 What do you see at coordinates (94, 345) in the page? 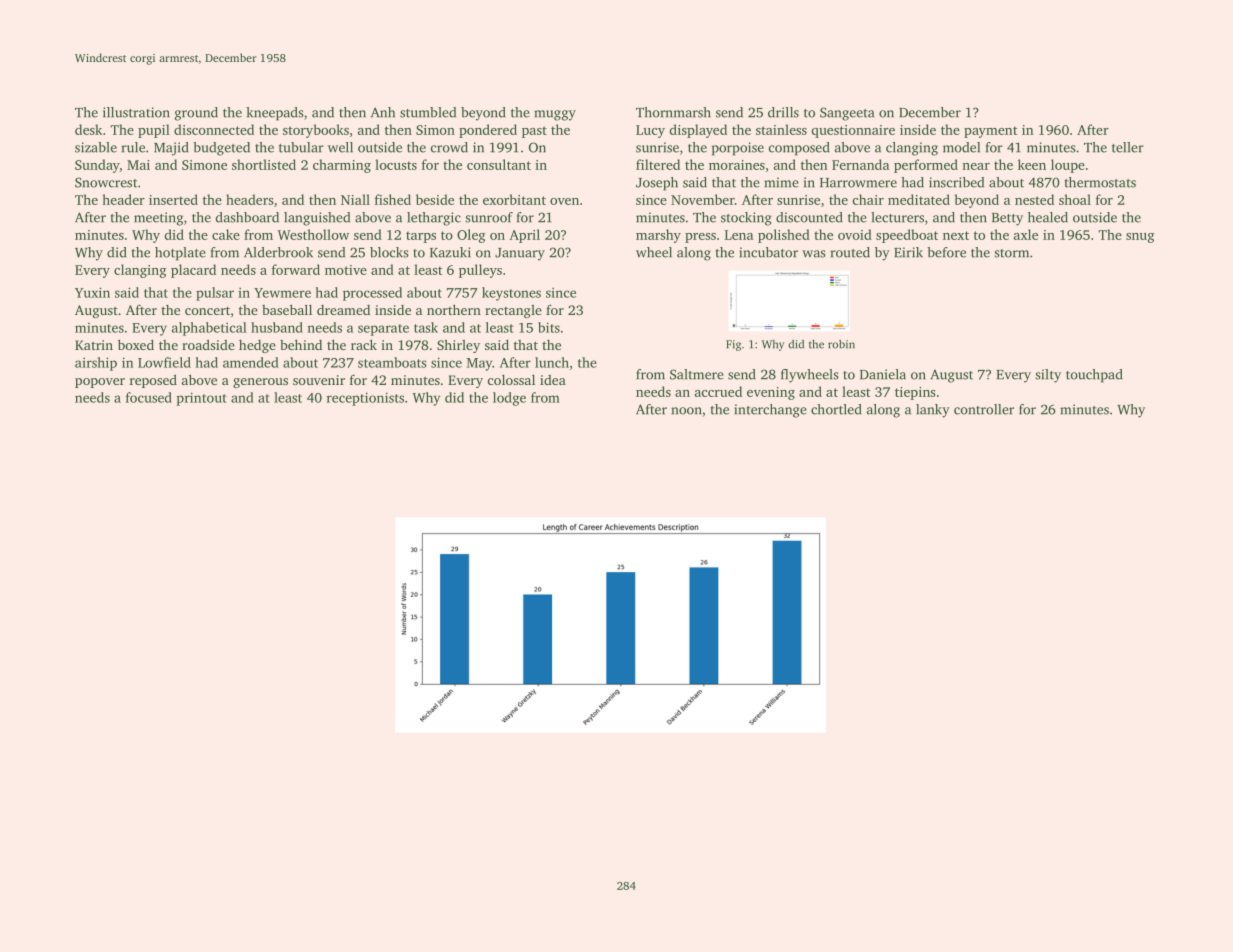
I see `Katrin` at bounding box center [94, 345].
